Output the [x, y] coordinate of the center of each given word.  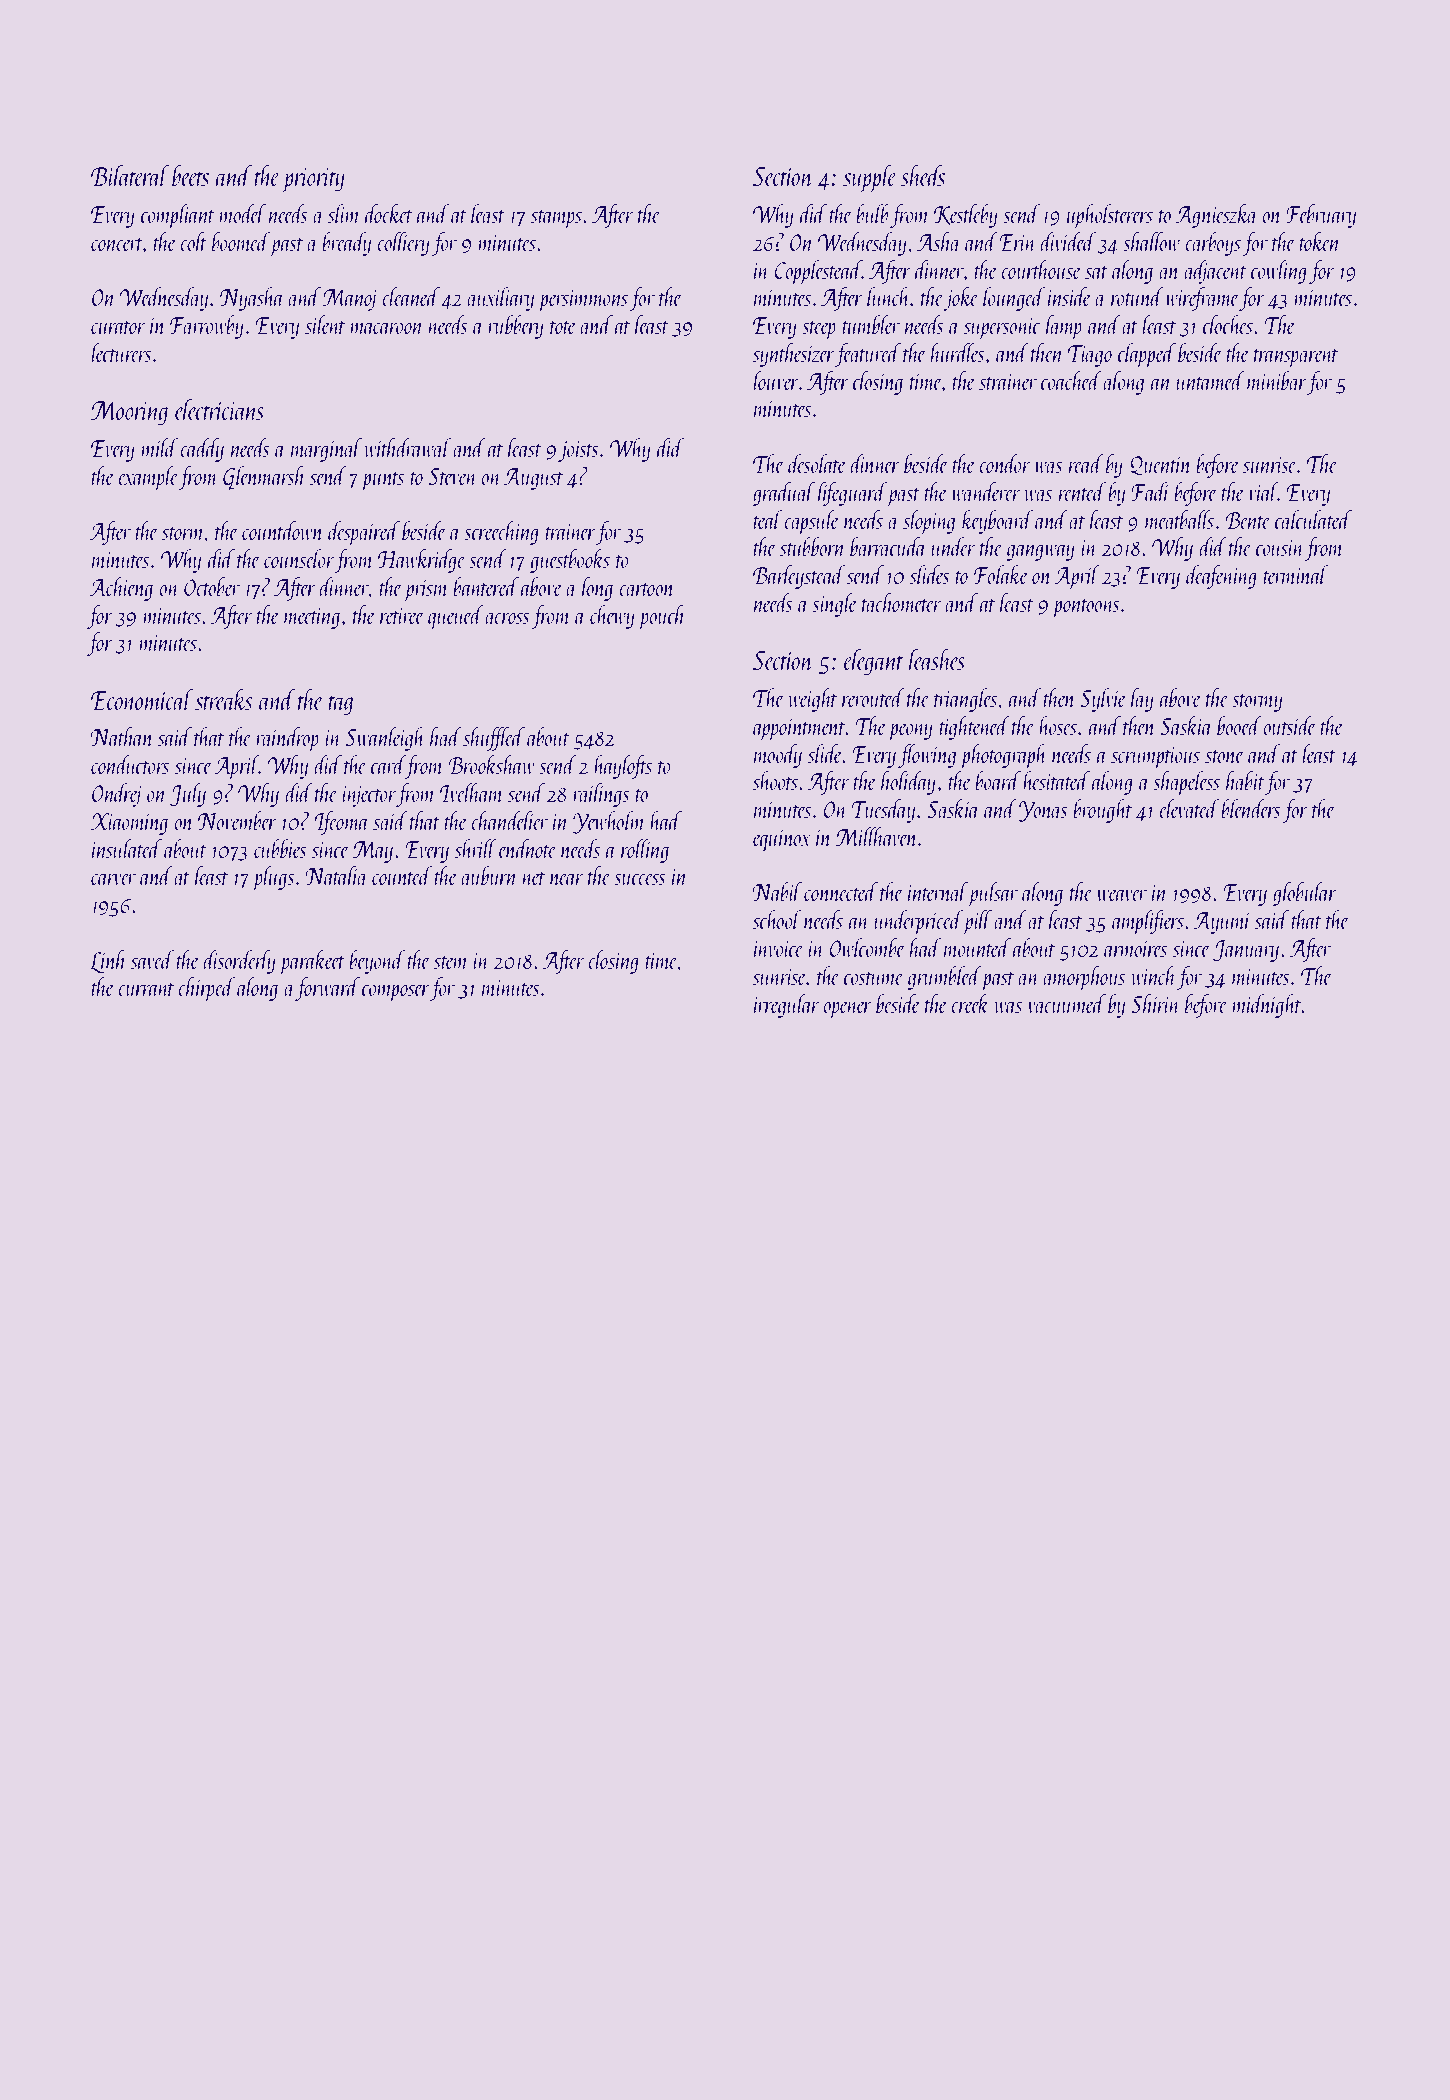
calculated [1313, 519]
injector [369, 796]
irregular [786, 1006]
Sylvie [1103, 700]
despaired [364, 533]
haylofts [623, 767]
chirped [206, 989]
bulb [872, 213]
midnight [1267, 1006]
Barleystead [799, 577]
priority [314, 180]
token [1320, 241]
